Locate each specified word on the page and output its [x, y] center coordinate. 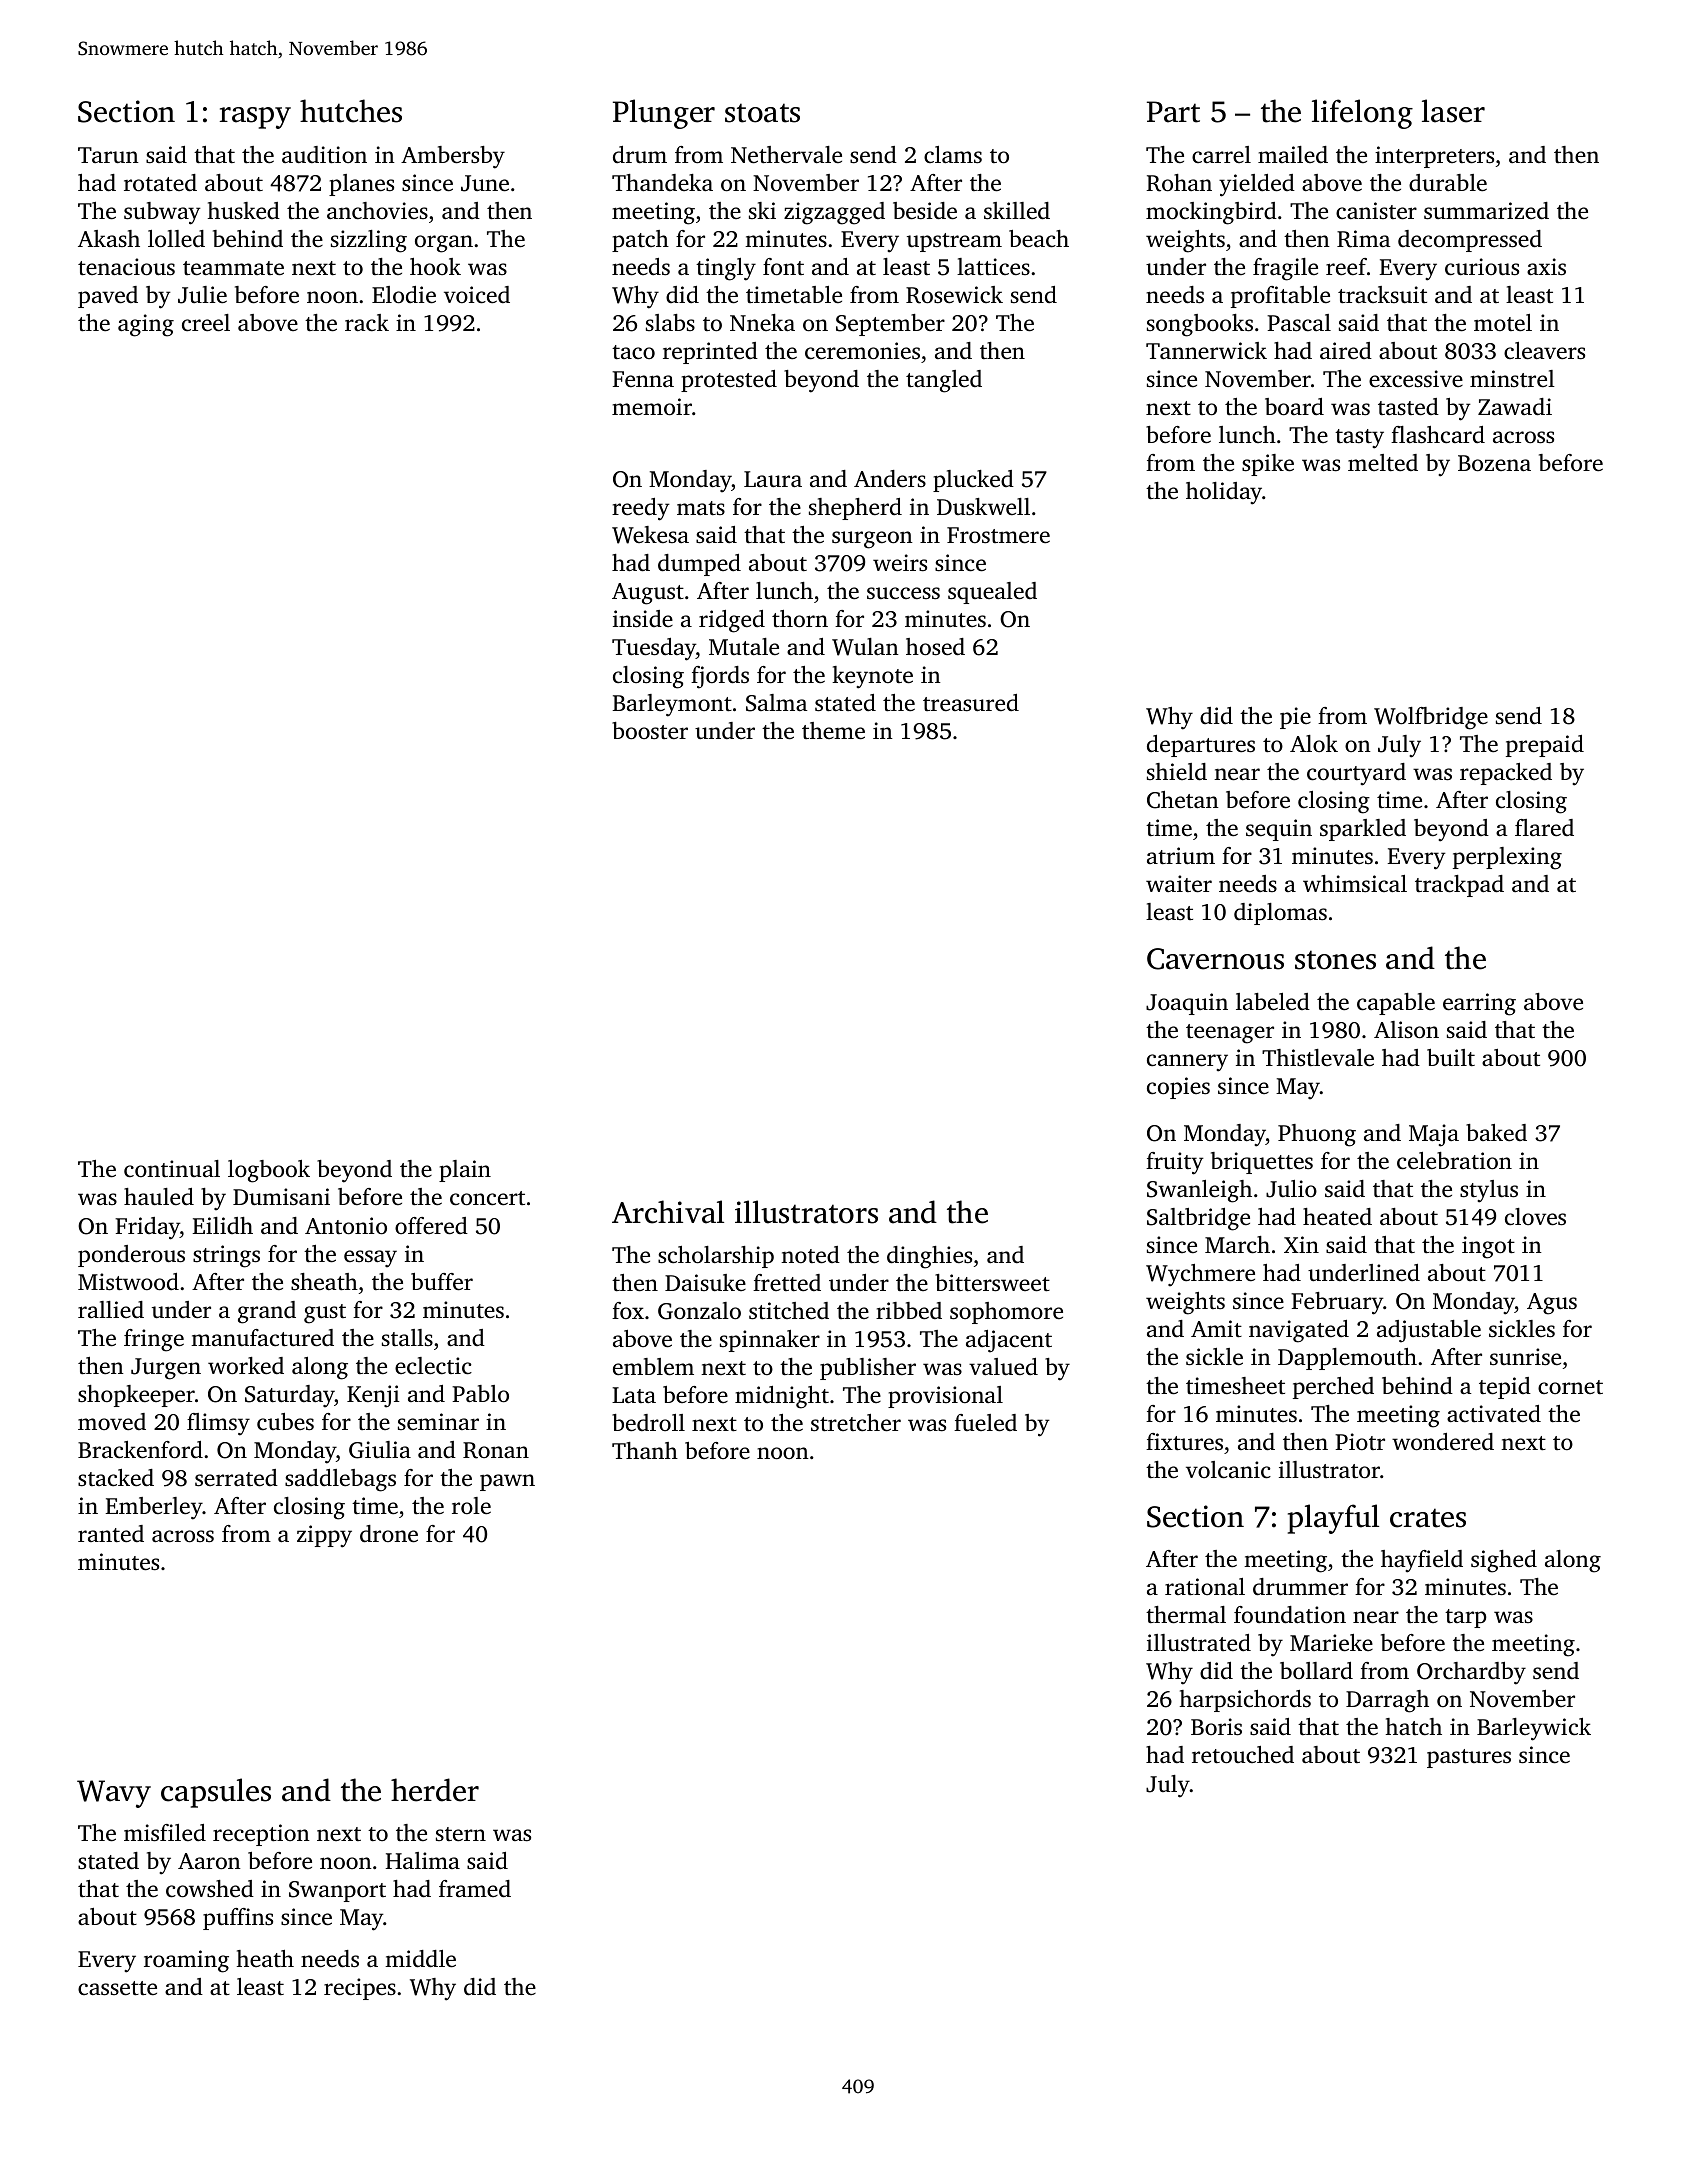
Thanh [645, 1451]
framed [475, 1889]
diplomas [1280, 914]
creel [206, 323]
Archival [668, 1212]
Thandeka [662, 183]
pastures [1469, 1758]
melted [1383, 463]
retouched [1243, 1755]
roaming [186, 1961]
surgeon [872, 540]
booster [650, 730]
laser [1453, 111]
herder [435, 1790]
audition [324, 154]
